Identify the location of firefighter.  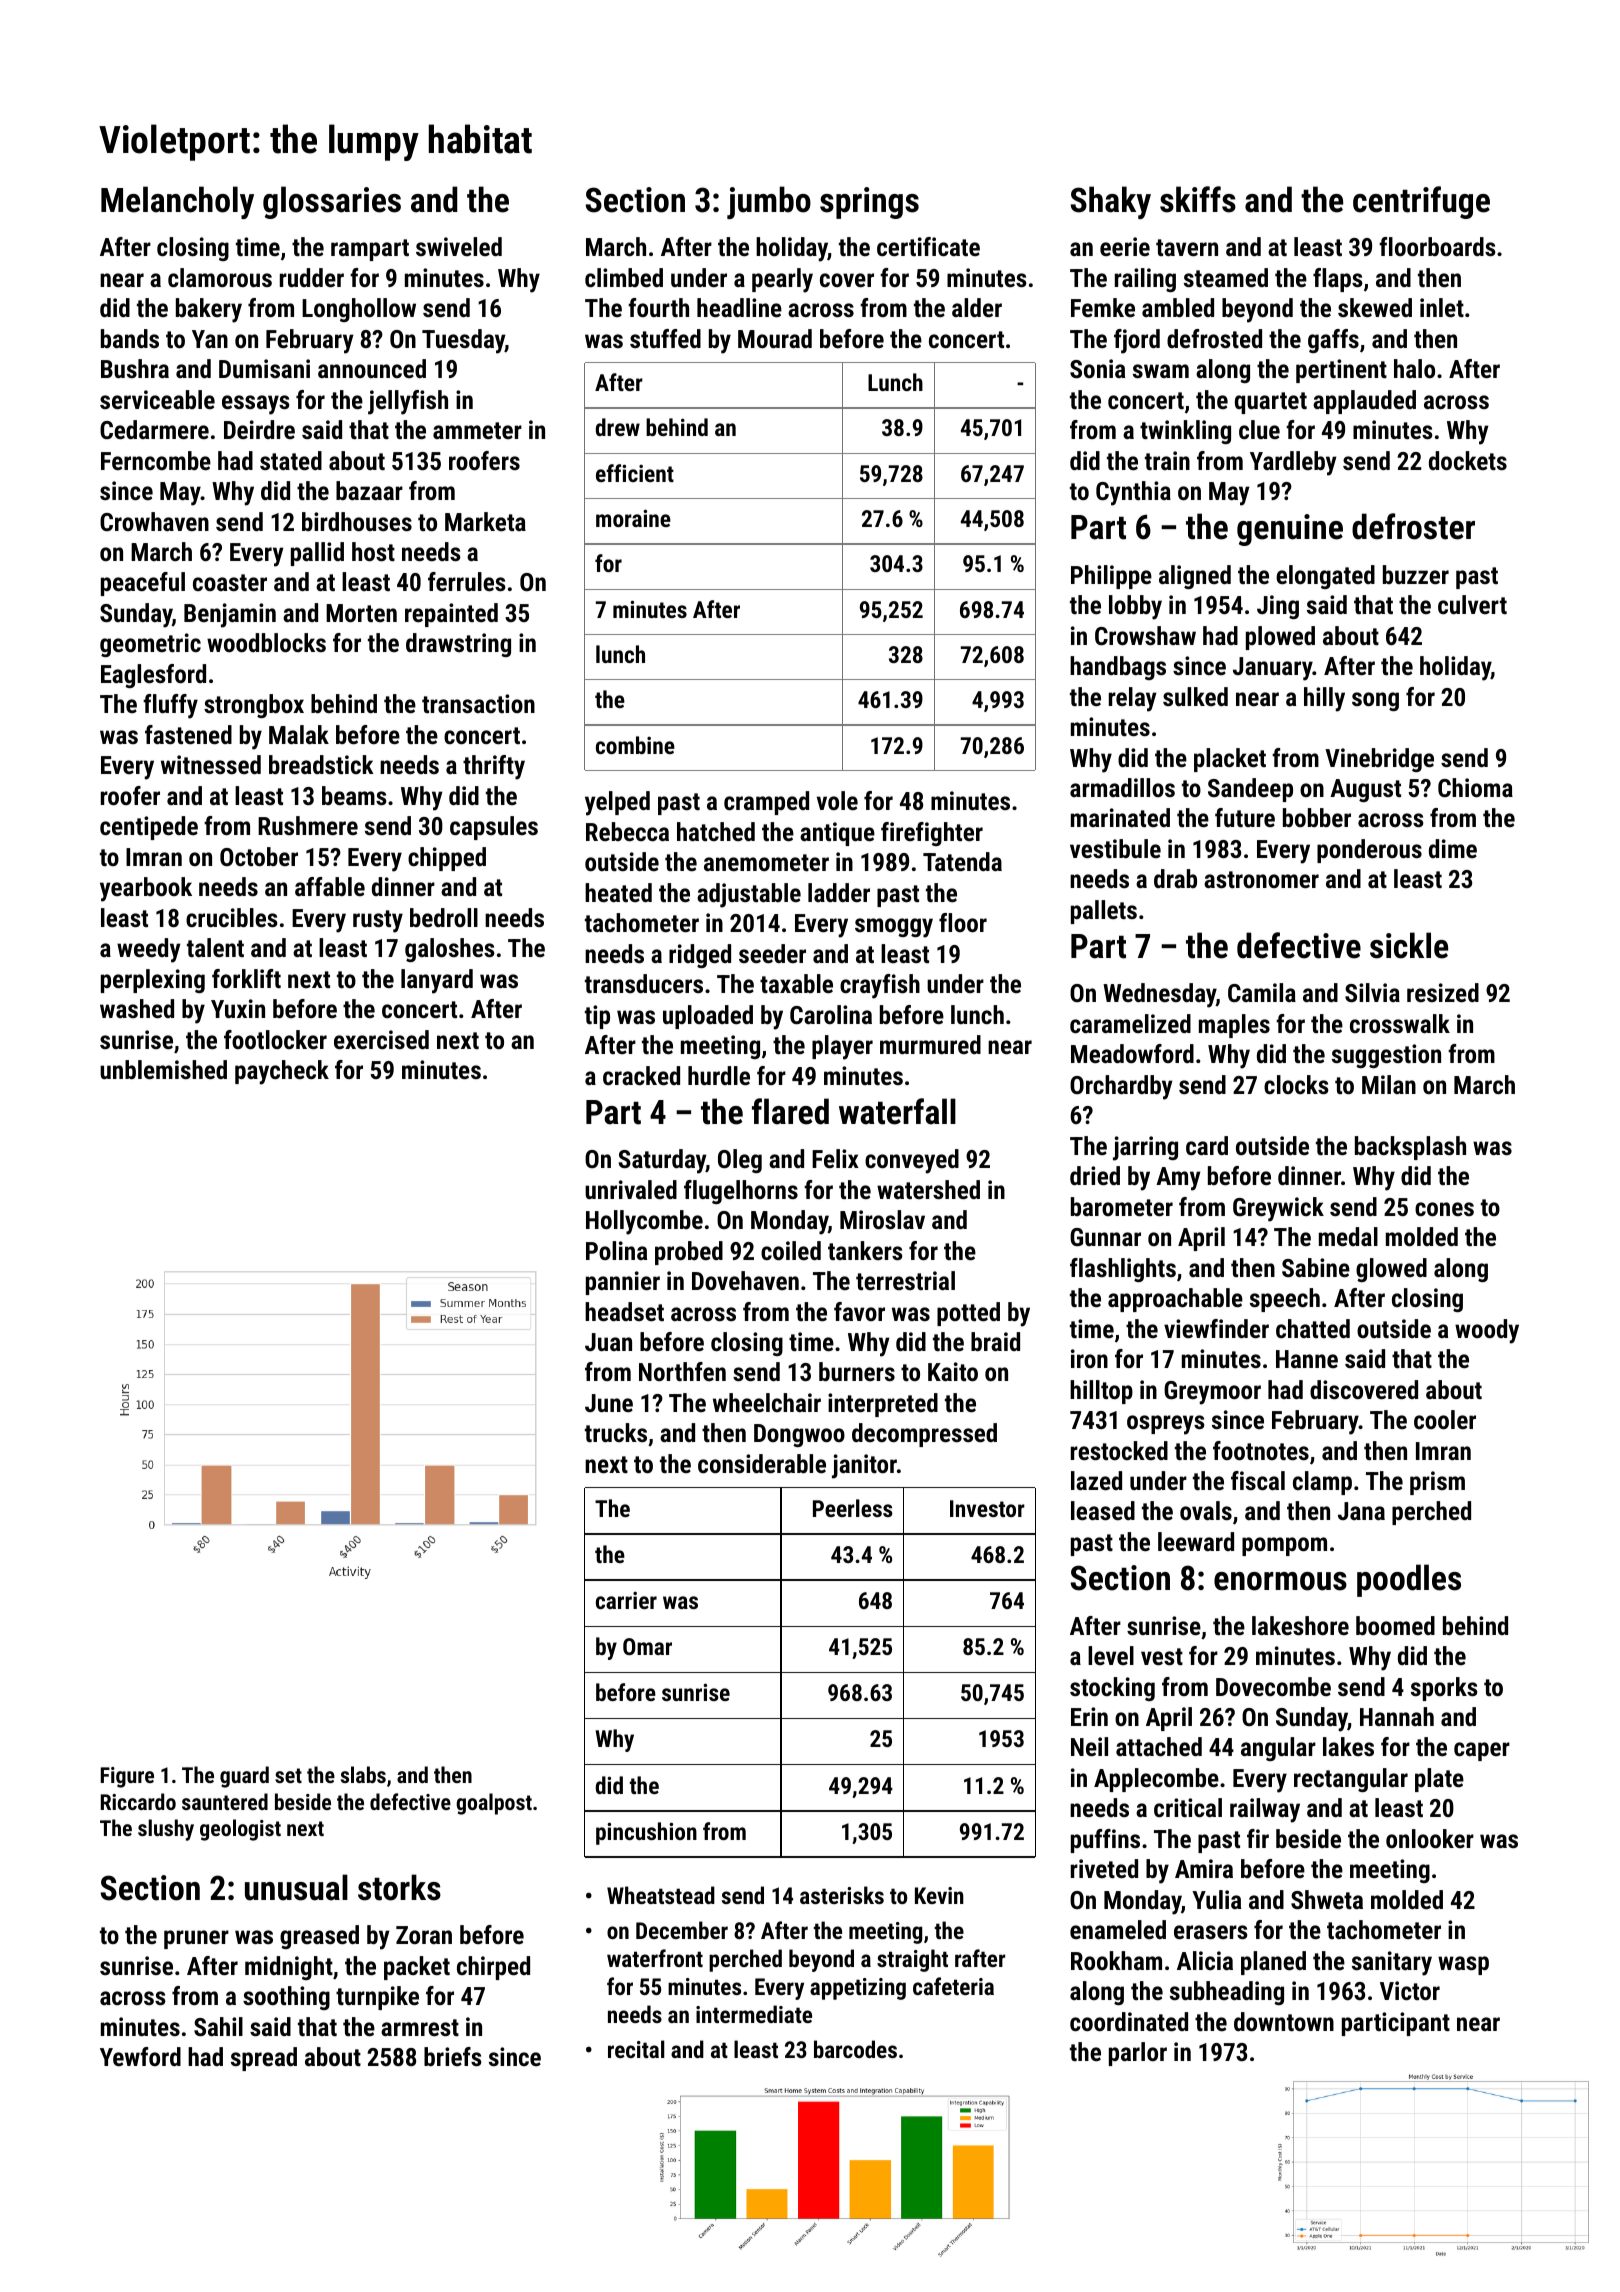
(932, 834).
